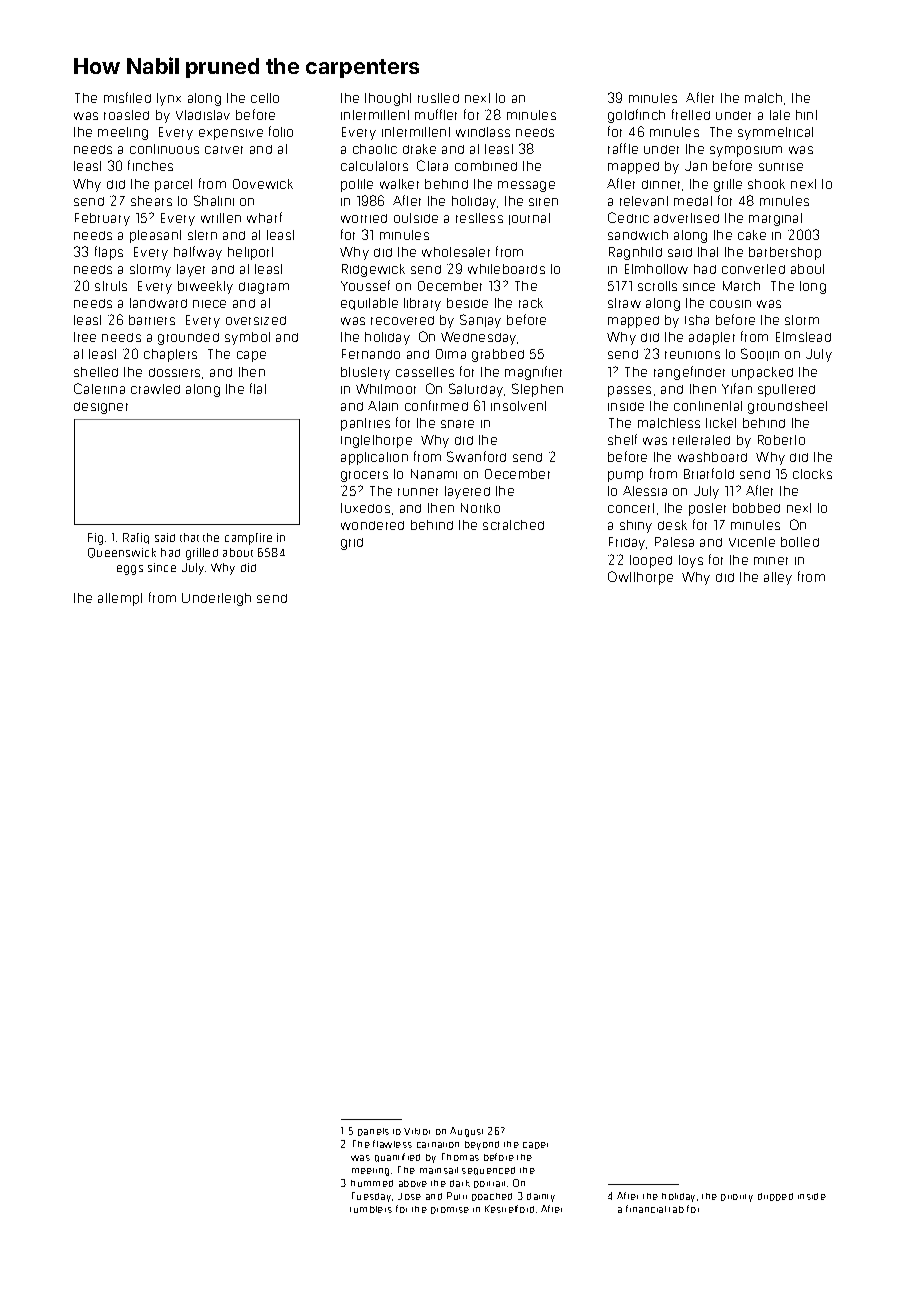 The width and height of the document is (908, 1316). I want to click on alley, so click(778, 578).
